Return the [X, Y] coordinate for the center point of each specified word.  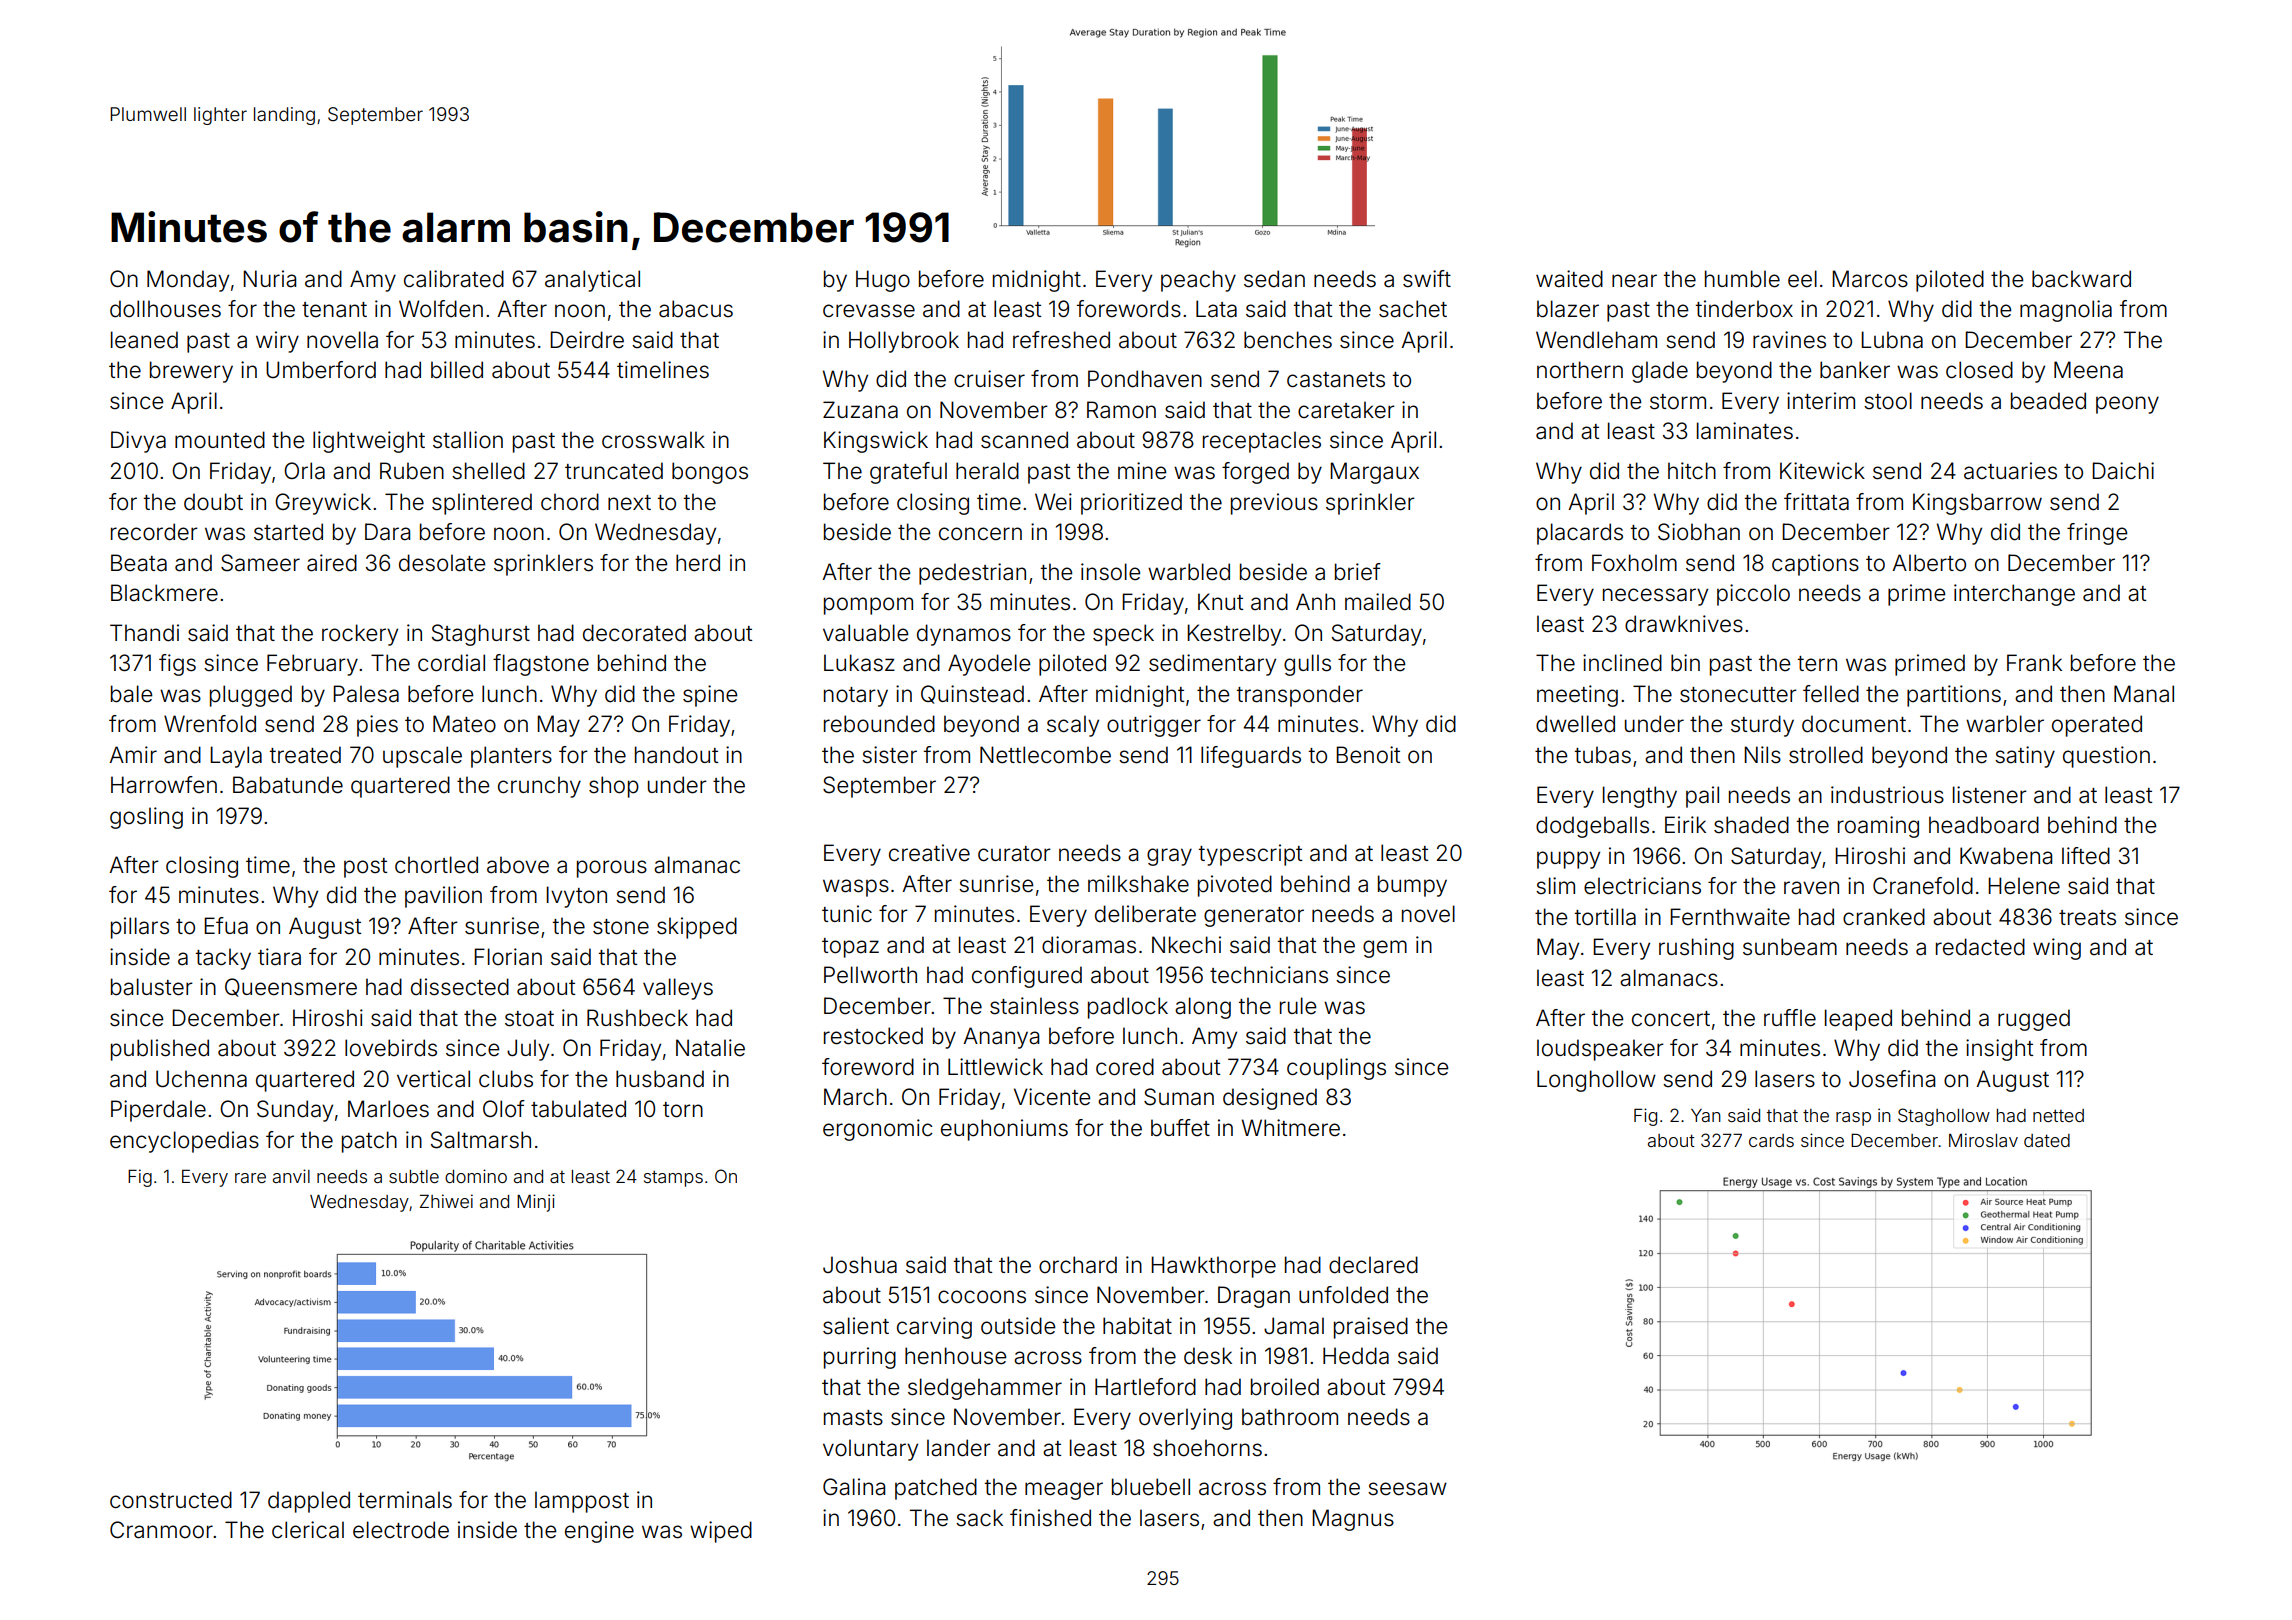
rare [250, 1178]
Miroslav [1983, 1140]
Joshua [860, 1265]
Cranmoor [161, 1530]
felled [1831, 694]
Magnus [1353, 1520]
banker [1855, 370]
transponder [1300, 696]
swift [1427, 279]
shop [614, 787]
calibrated [454, 279]
